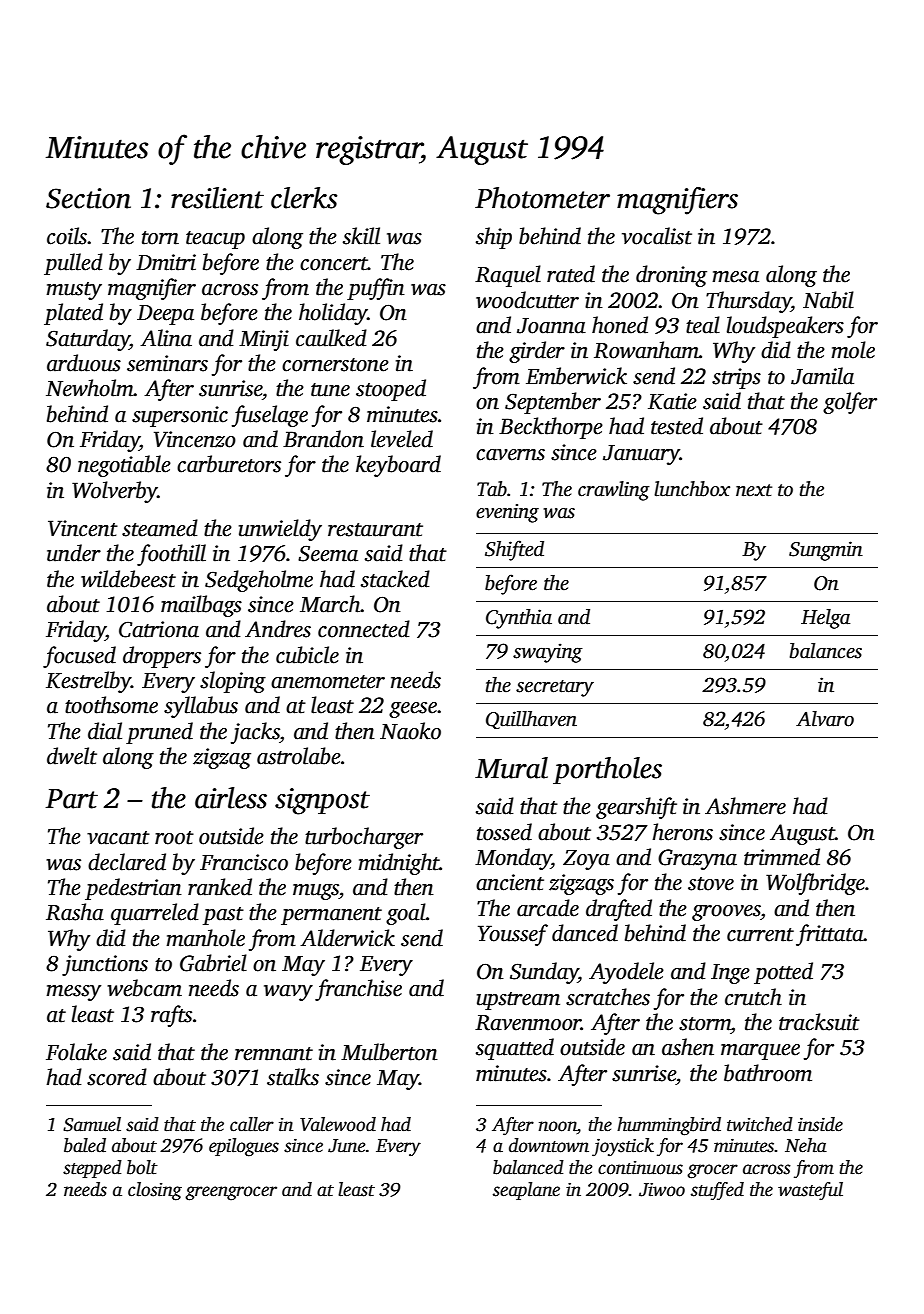  What do you see at coordinates (304, 198) in the screenshot?
I see `clerks` at bounding box center [304, 198].
